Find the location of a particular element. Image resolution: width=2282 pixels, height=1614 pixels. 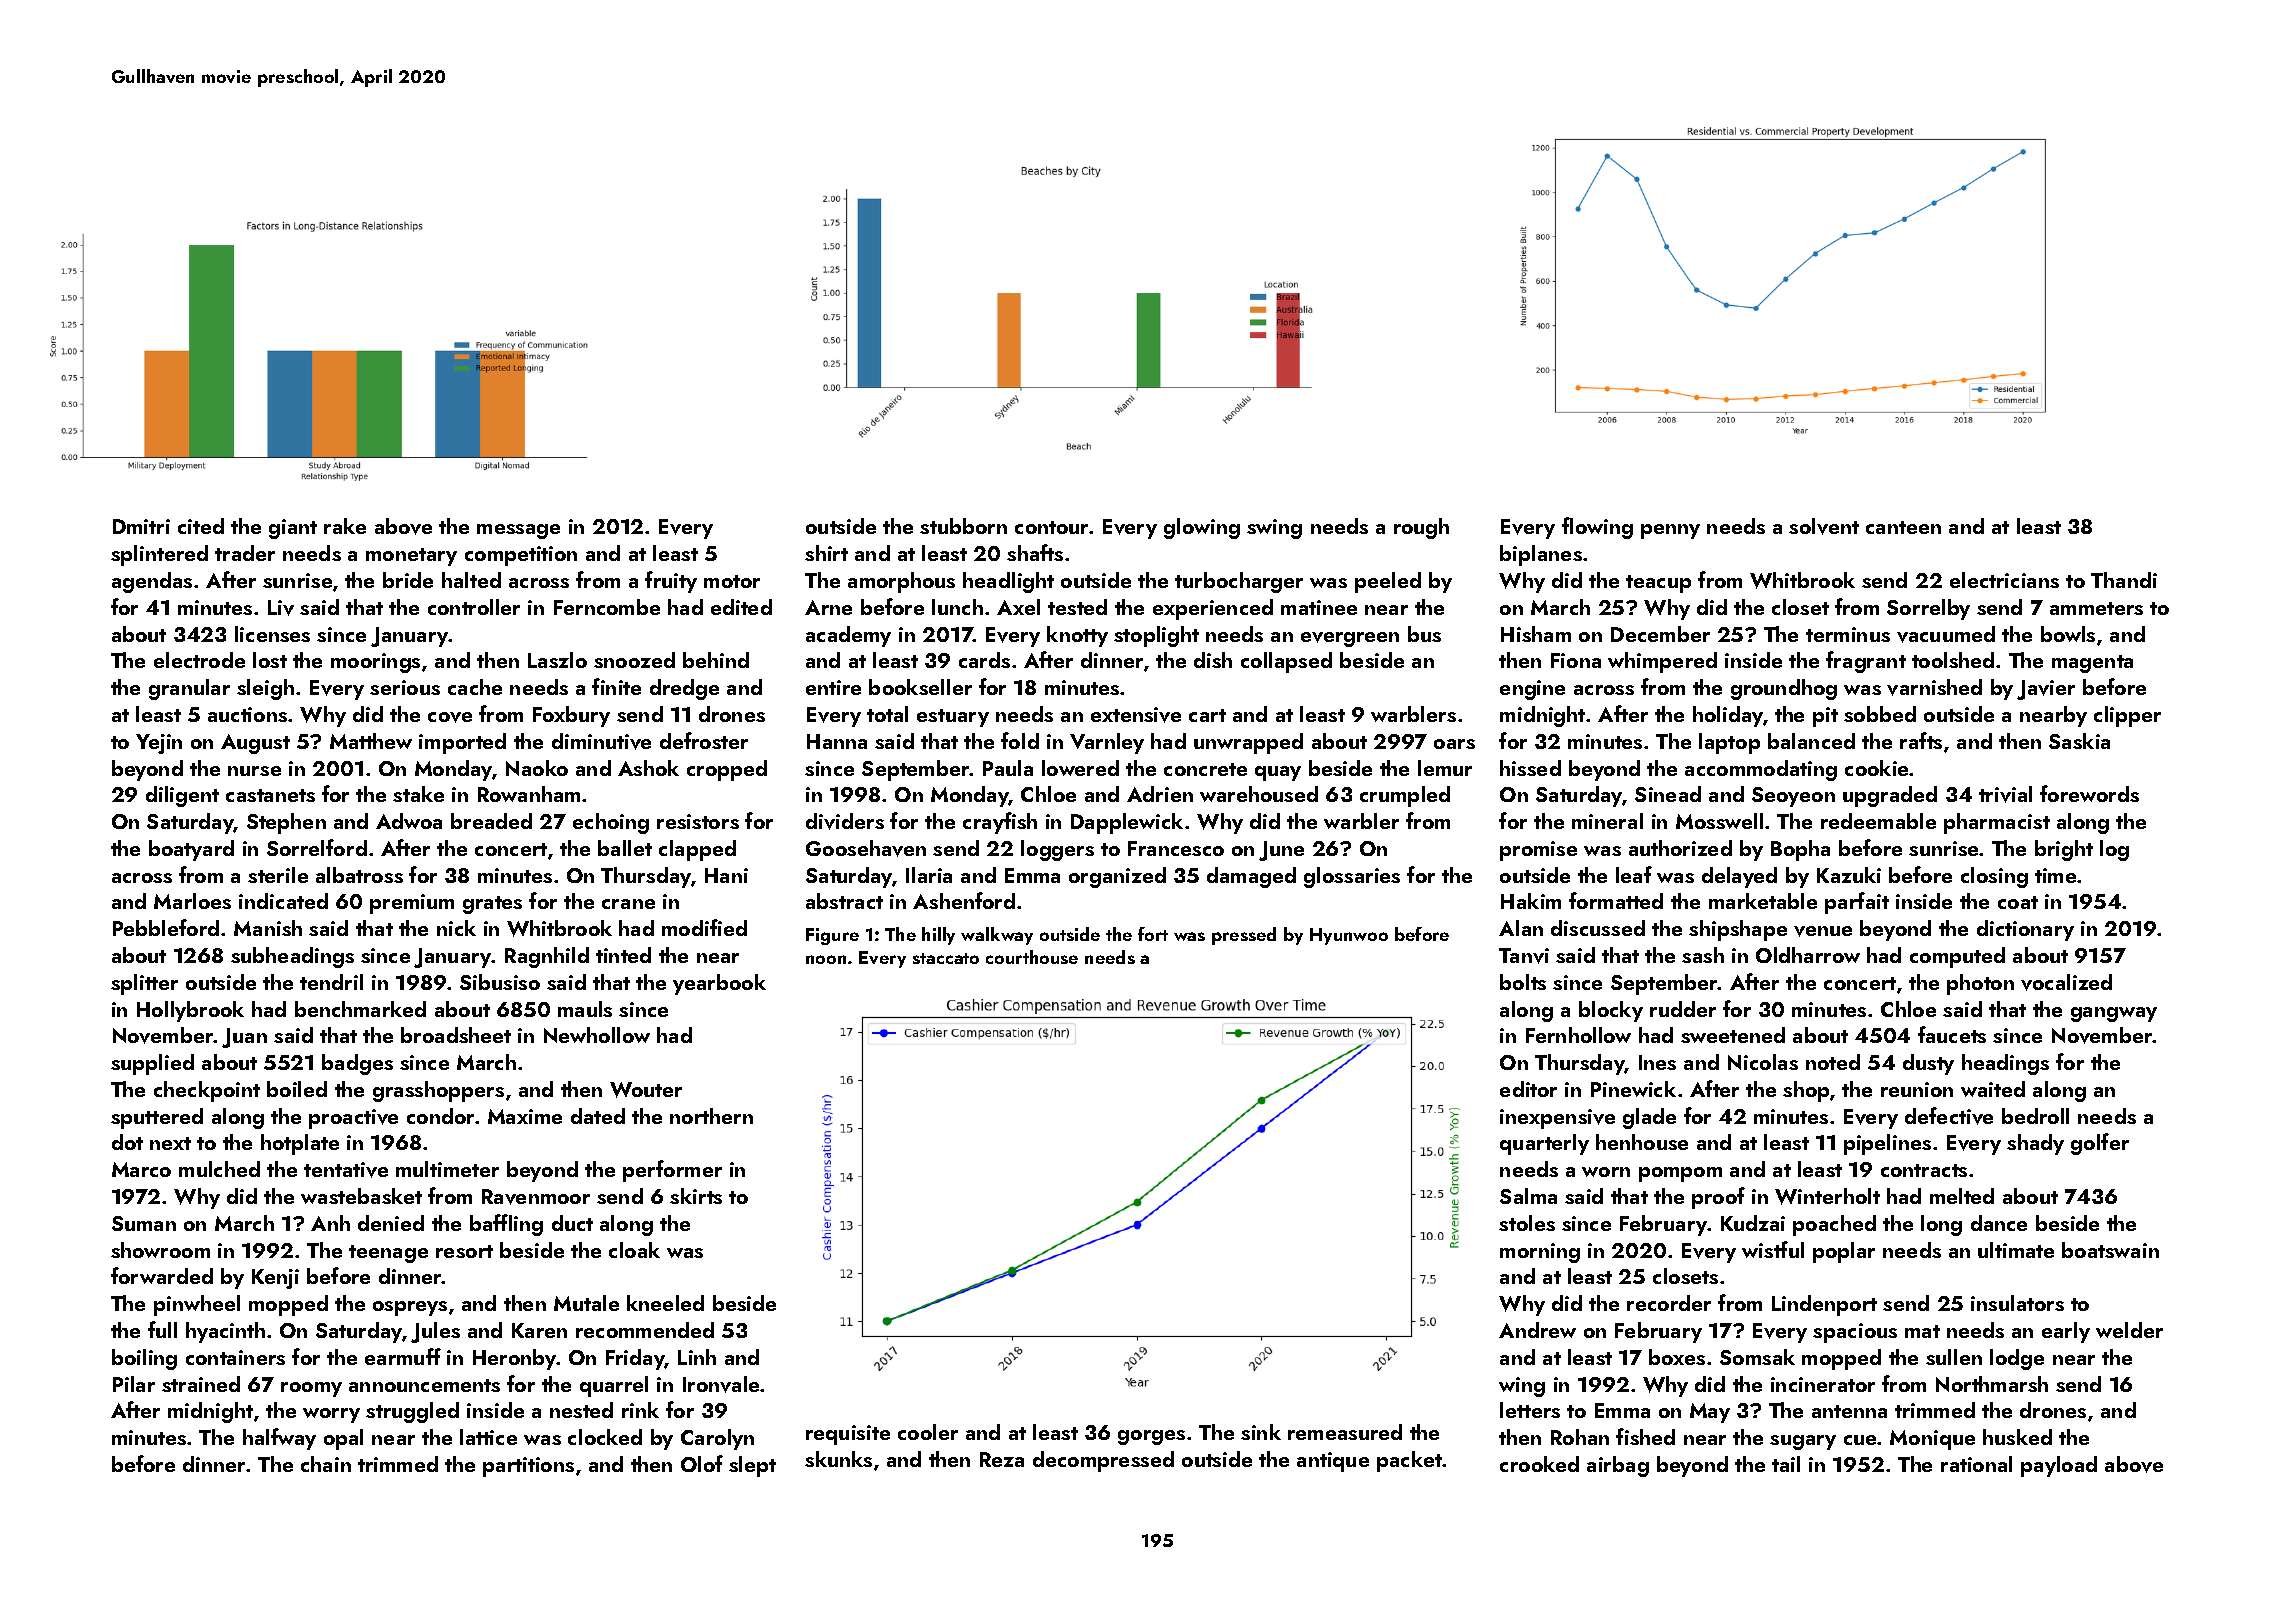

pit is located at coordinates (1825, 717).
